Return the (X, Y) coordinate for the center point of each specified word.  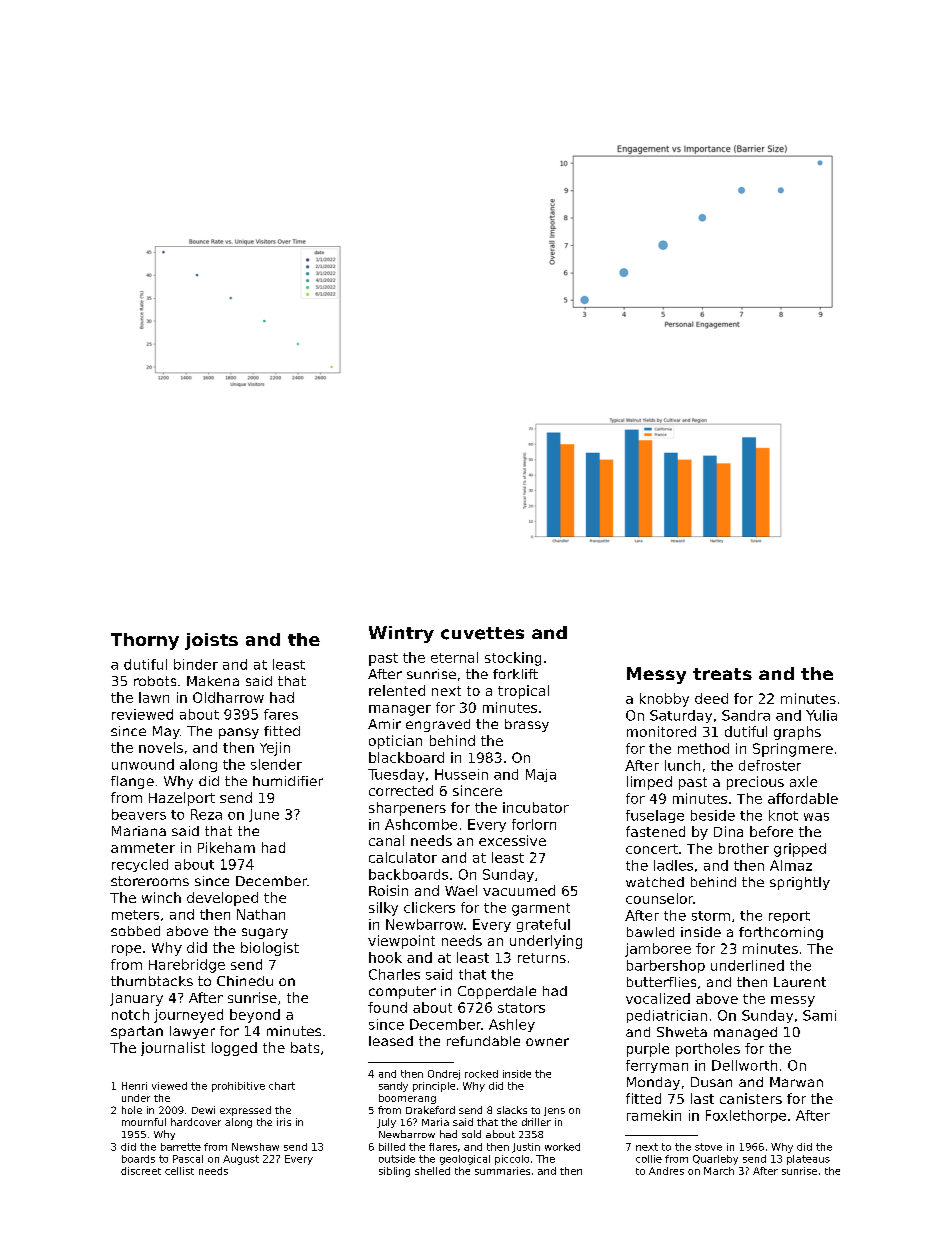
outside (397, 1159)
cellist (179, 1171)
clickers (429, 907)
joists (211, 641)
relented (397, 690)
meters (135, 915)
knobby (664, 700)
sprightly (800, 883)
